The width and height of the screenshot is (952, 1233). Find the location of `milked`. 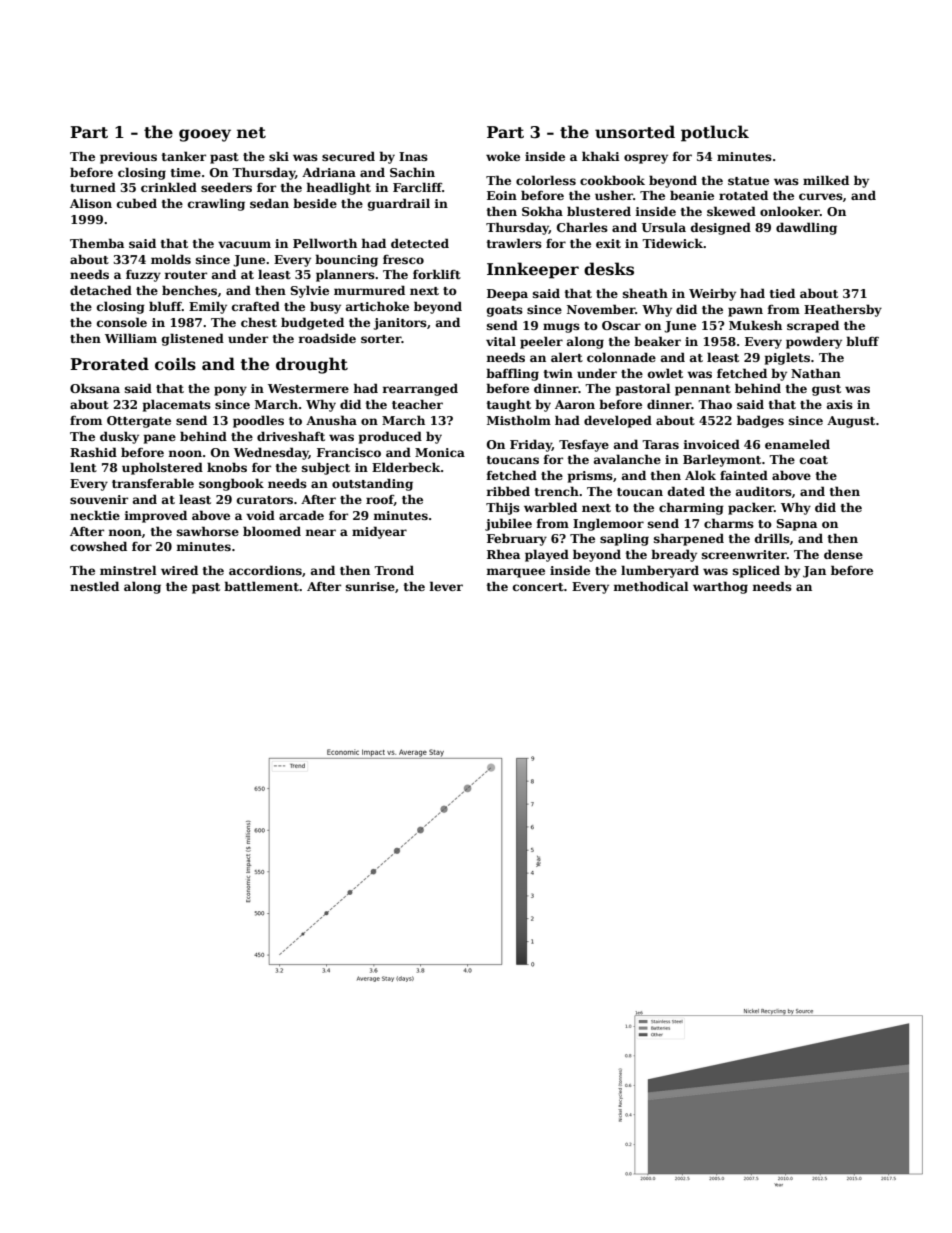

milked is located at coordinates (826, 180).
